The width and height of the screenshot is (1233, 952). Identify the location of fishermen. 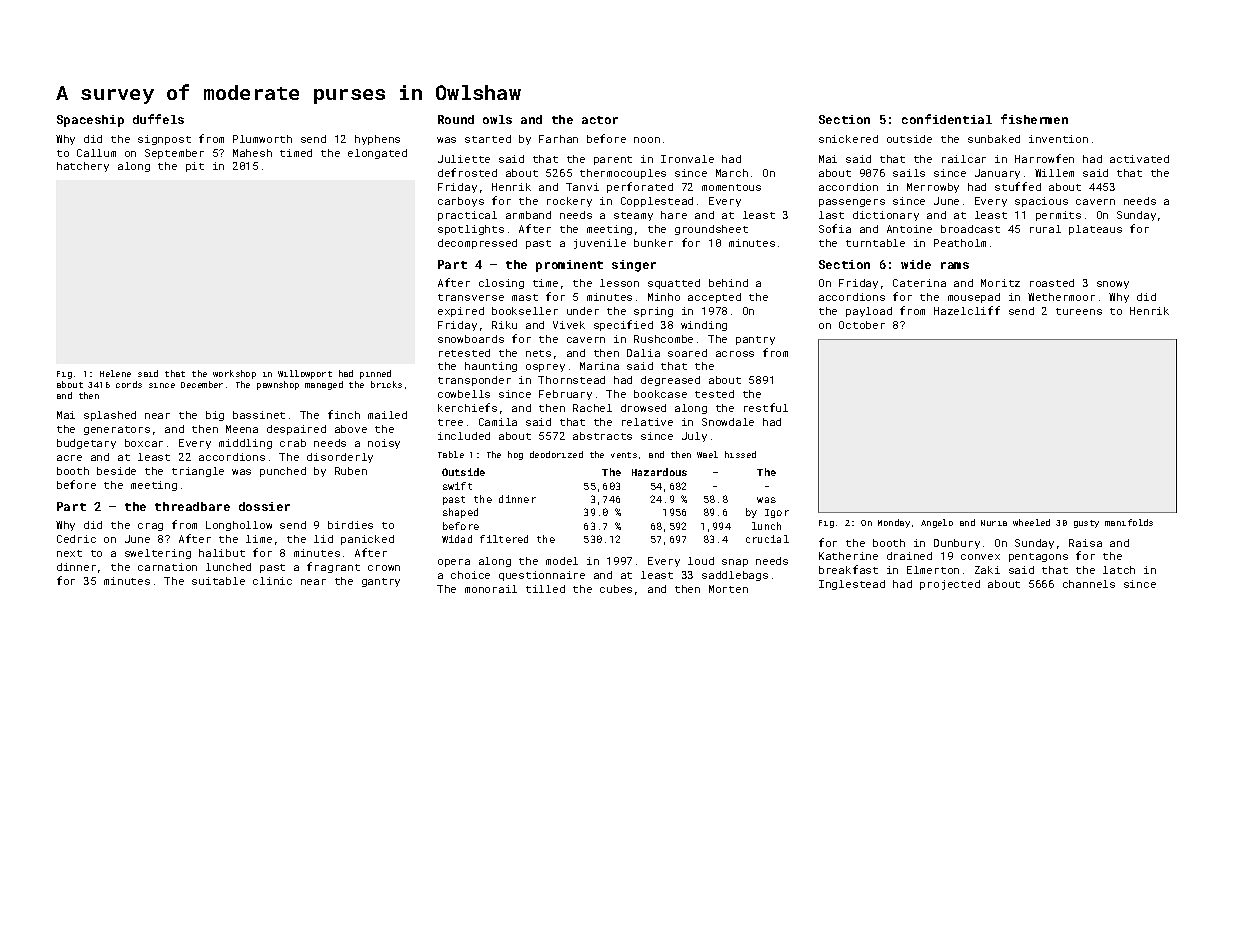
(1034, 119).
